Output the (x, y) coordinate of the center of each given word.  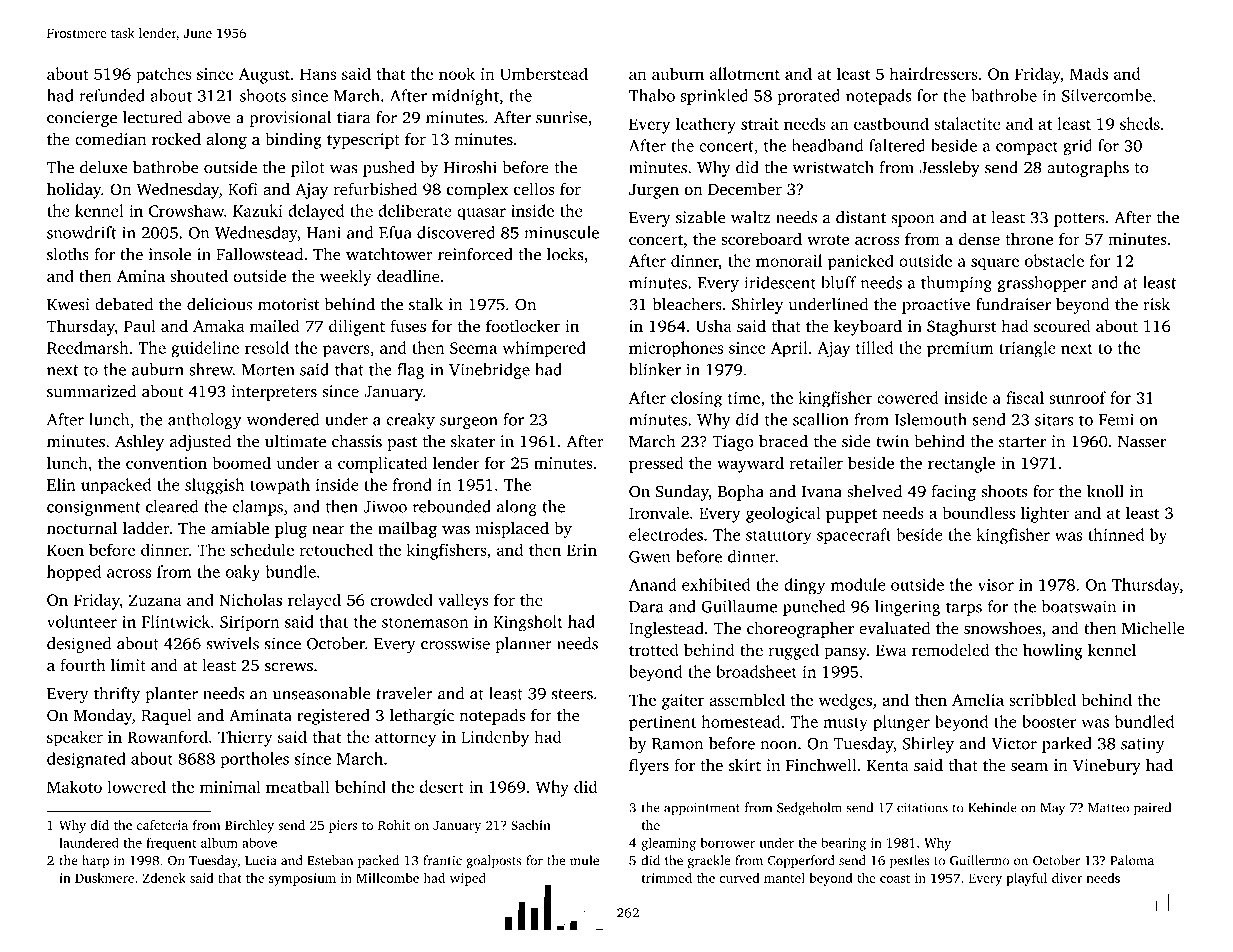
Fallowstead (259, 254)
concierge (82, 119)
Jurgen (654, 191)
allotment (745, 73)
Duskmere (104, 878)
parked (1067, 745)
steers (572, 694)
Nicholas (250, 599)
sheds (1140, 123)
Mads (1089, 73)
